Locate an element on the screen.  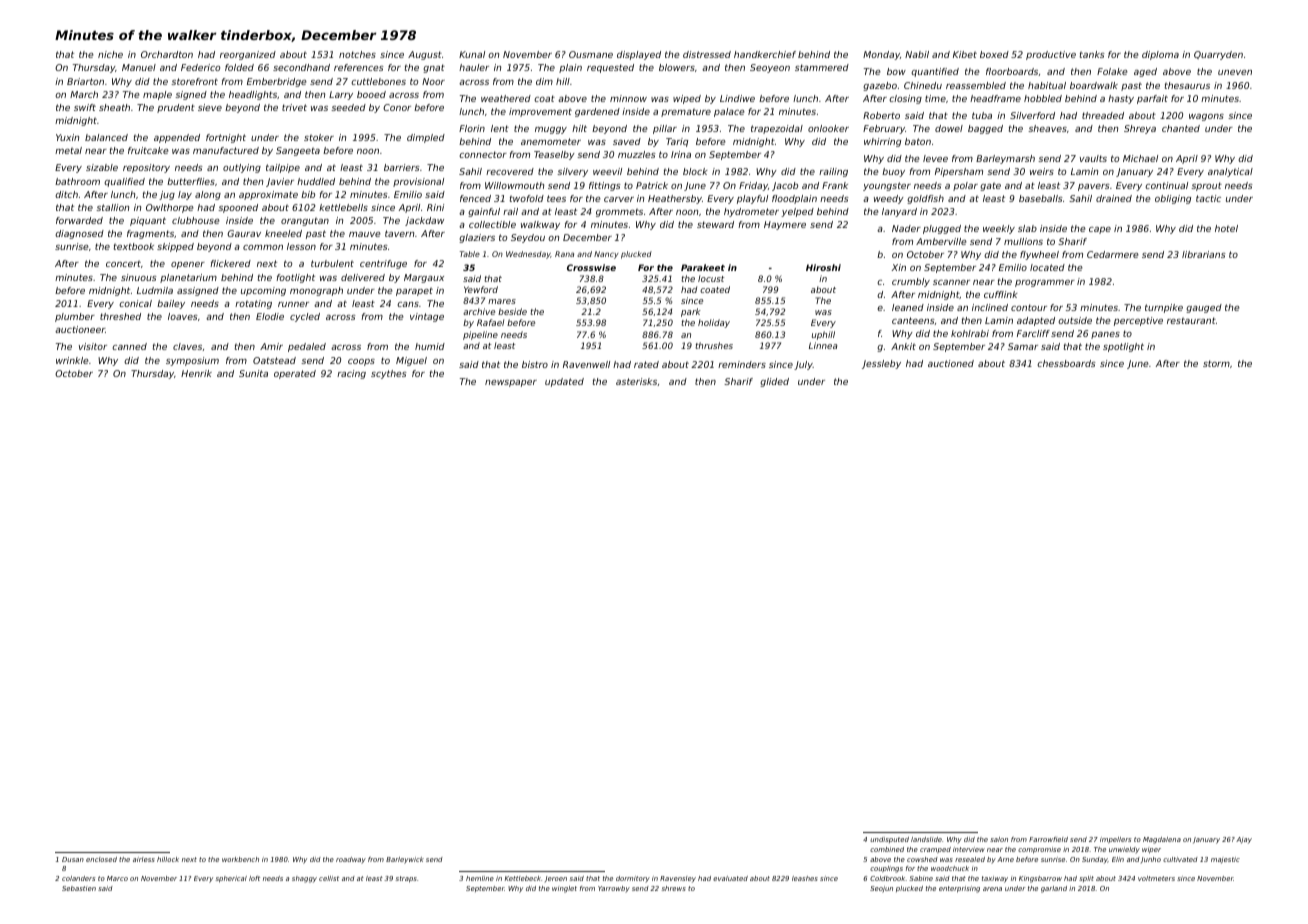
Barleywick is located at coordinates (405, 860).
